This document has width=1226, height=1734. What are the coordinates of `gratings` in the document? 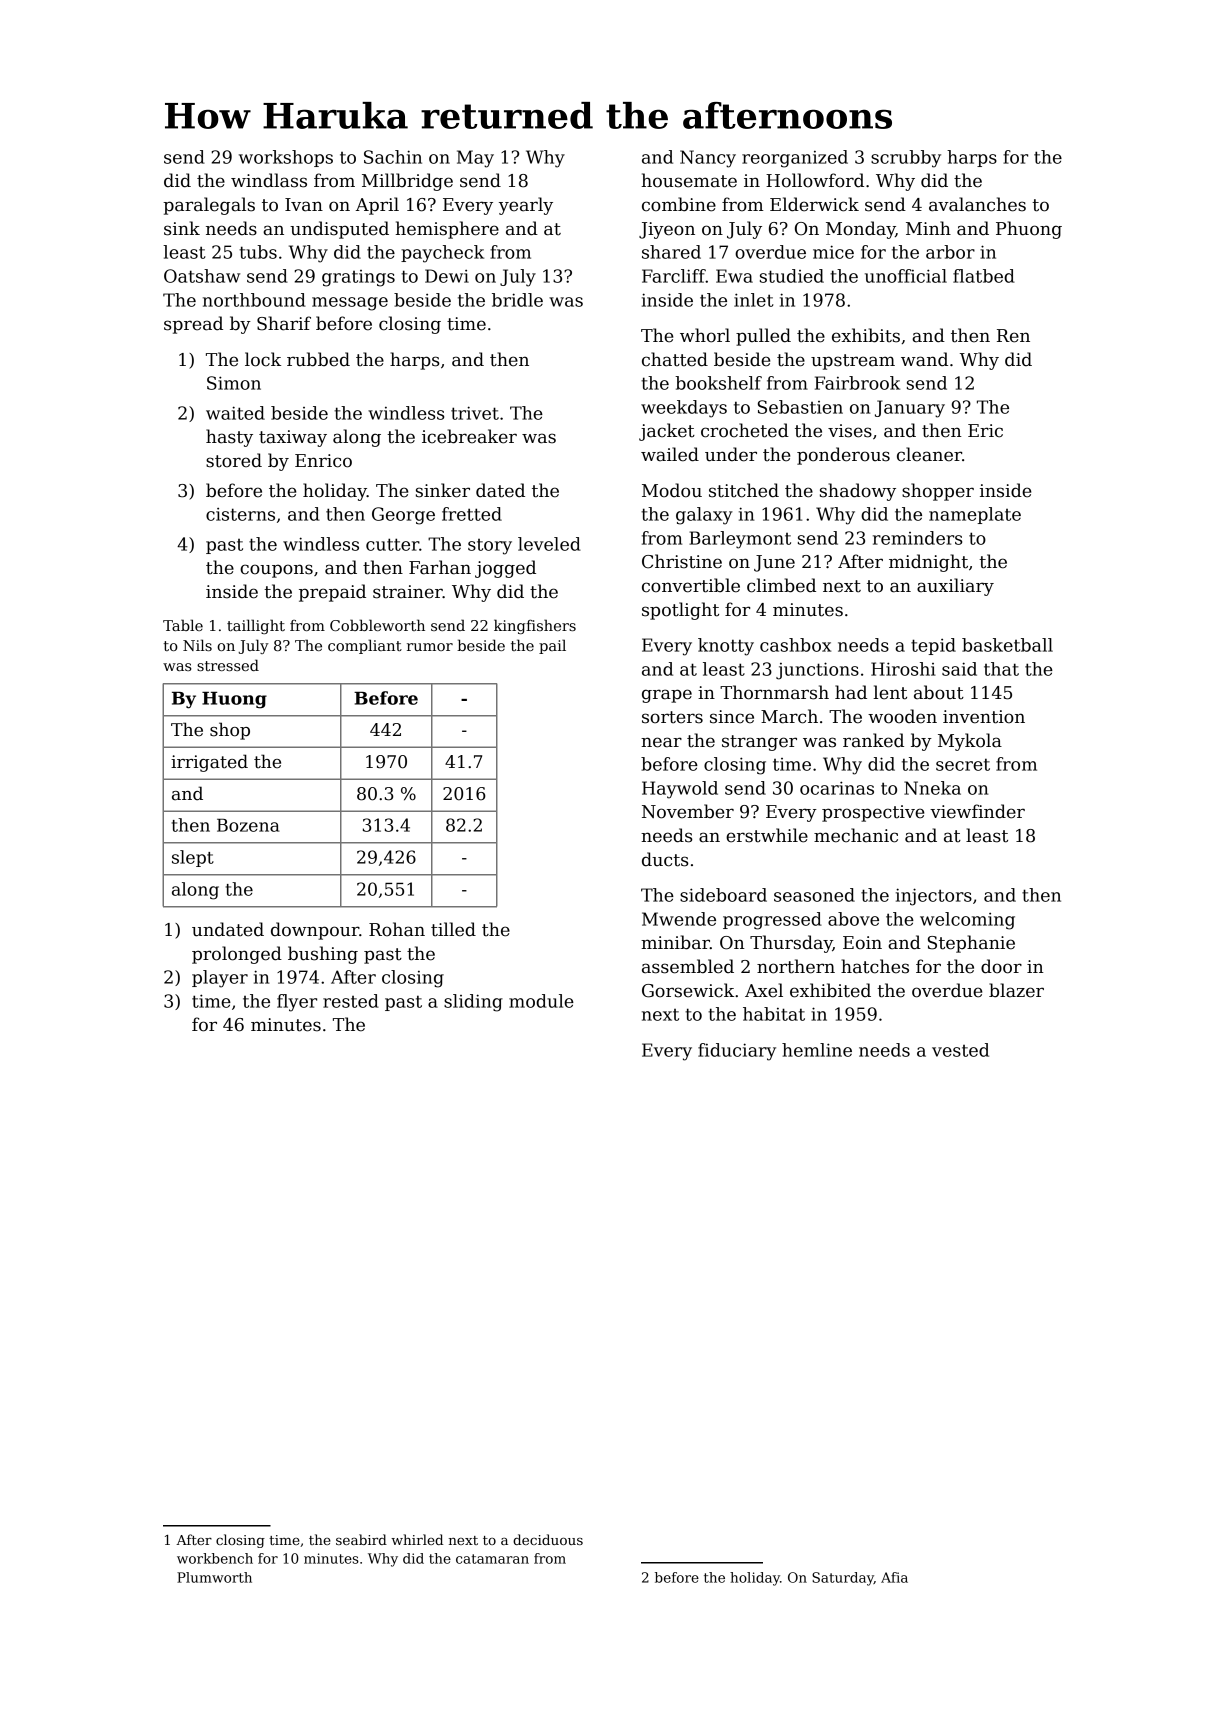 It's located at (358, 278).
